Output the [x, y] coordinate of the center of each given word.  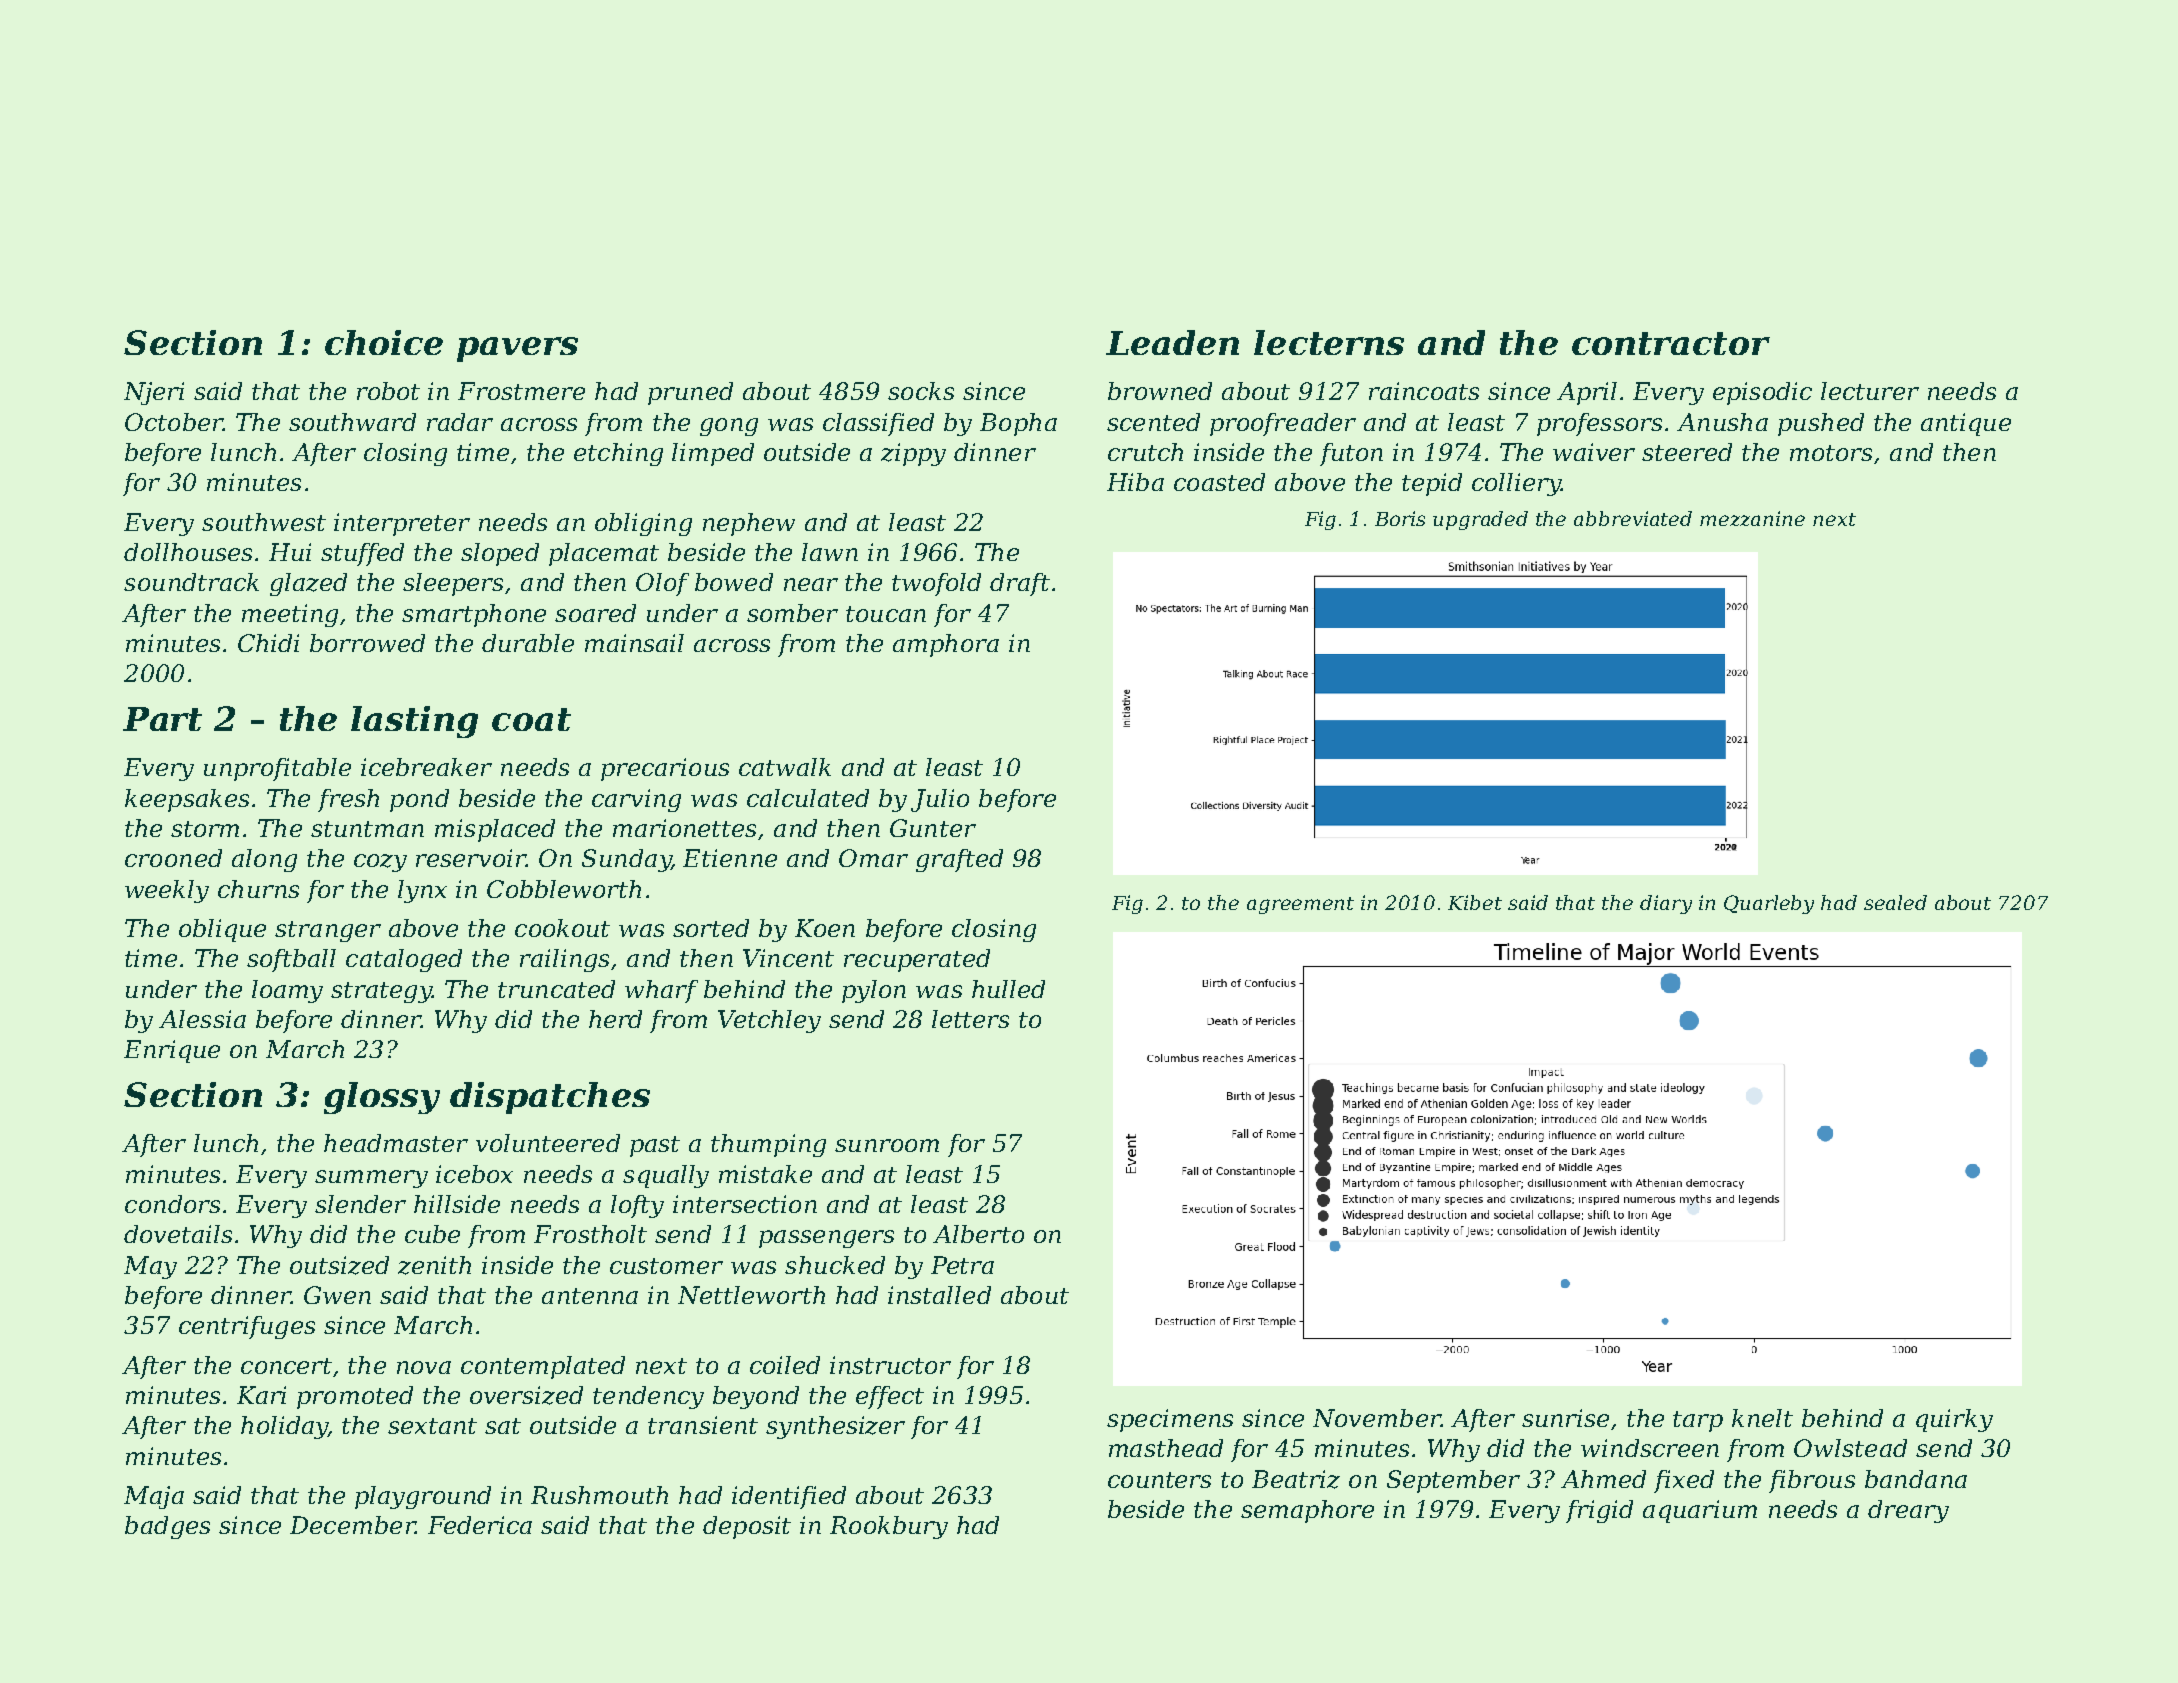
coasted [1219, 482]
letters [970, 1019]
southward [352, 422]
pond [419, 800]
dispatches [550, 1098]
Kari [261, 1395]
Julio [940, 800]
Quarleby [1769, 904]
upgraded [1480, 520]
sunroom [887, 1145]
